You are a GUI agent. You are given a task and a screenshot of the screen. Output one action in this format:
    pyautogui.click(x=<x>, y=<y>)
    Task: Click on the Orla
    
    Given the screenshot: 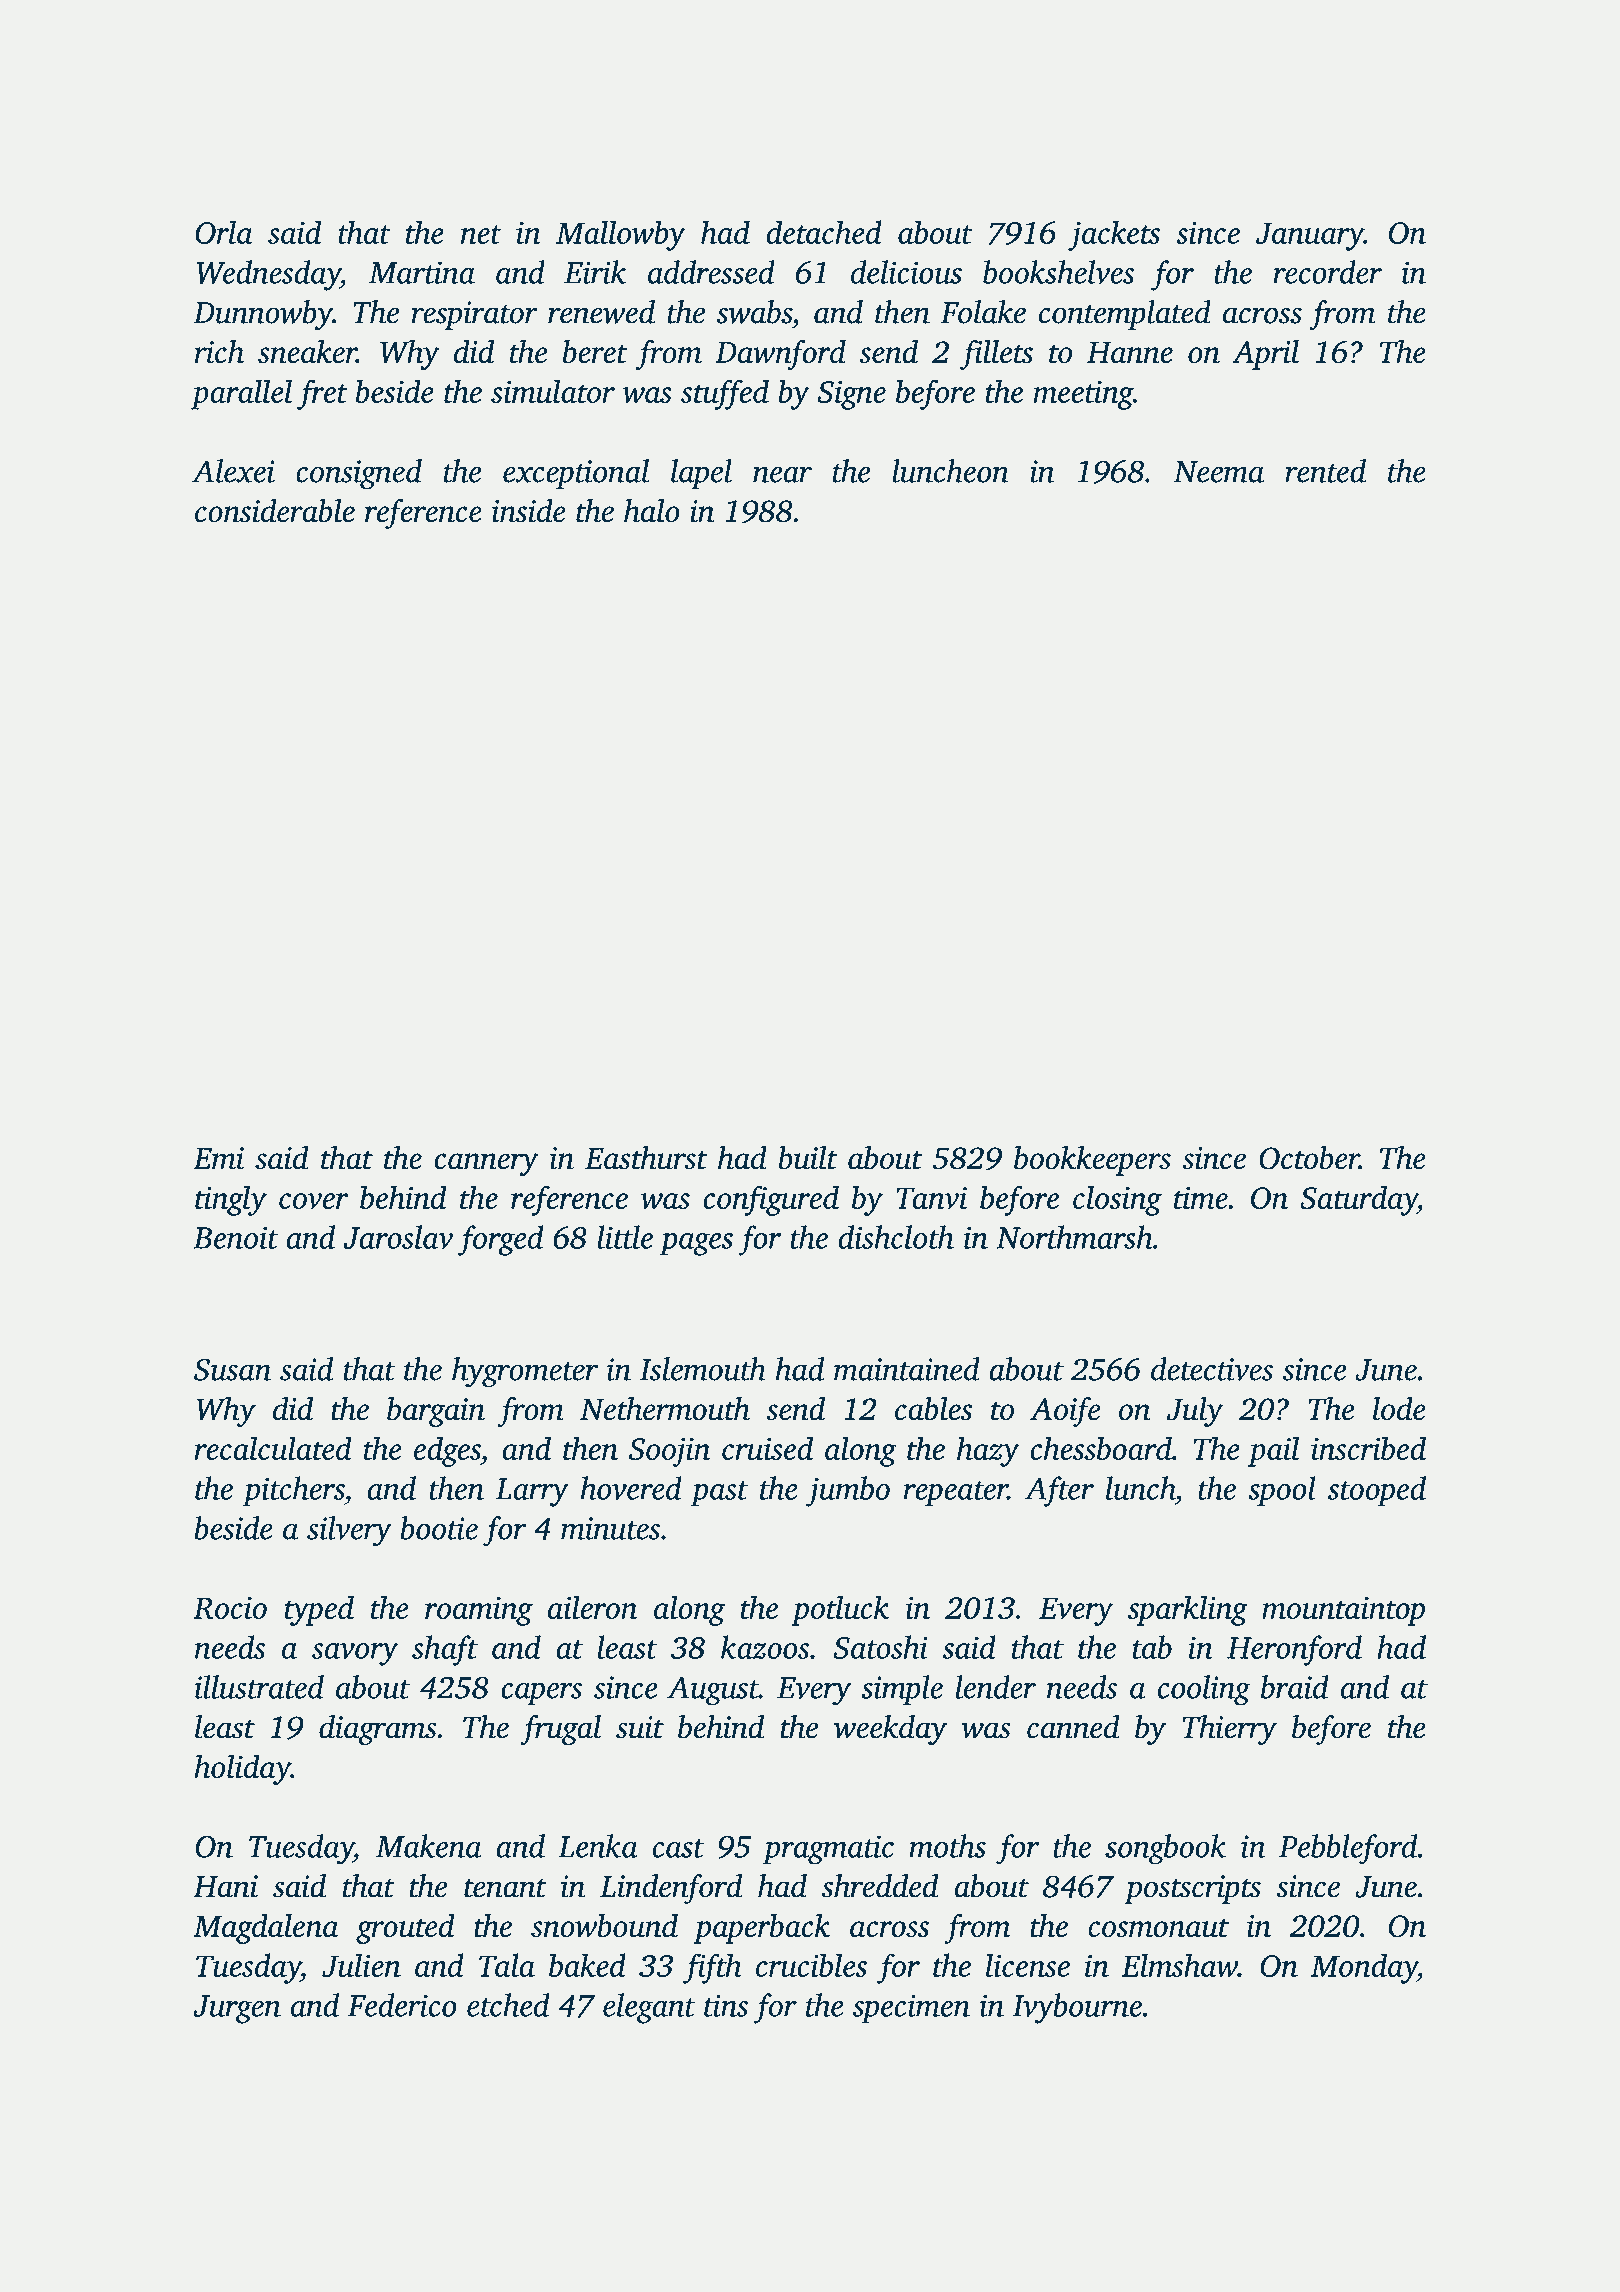 What is the action you would take?
    pyautogui.click(x=224, y=232)
